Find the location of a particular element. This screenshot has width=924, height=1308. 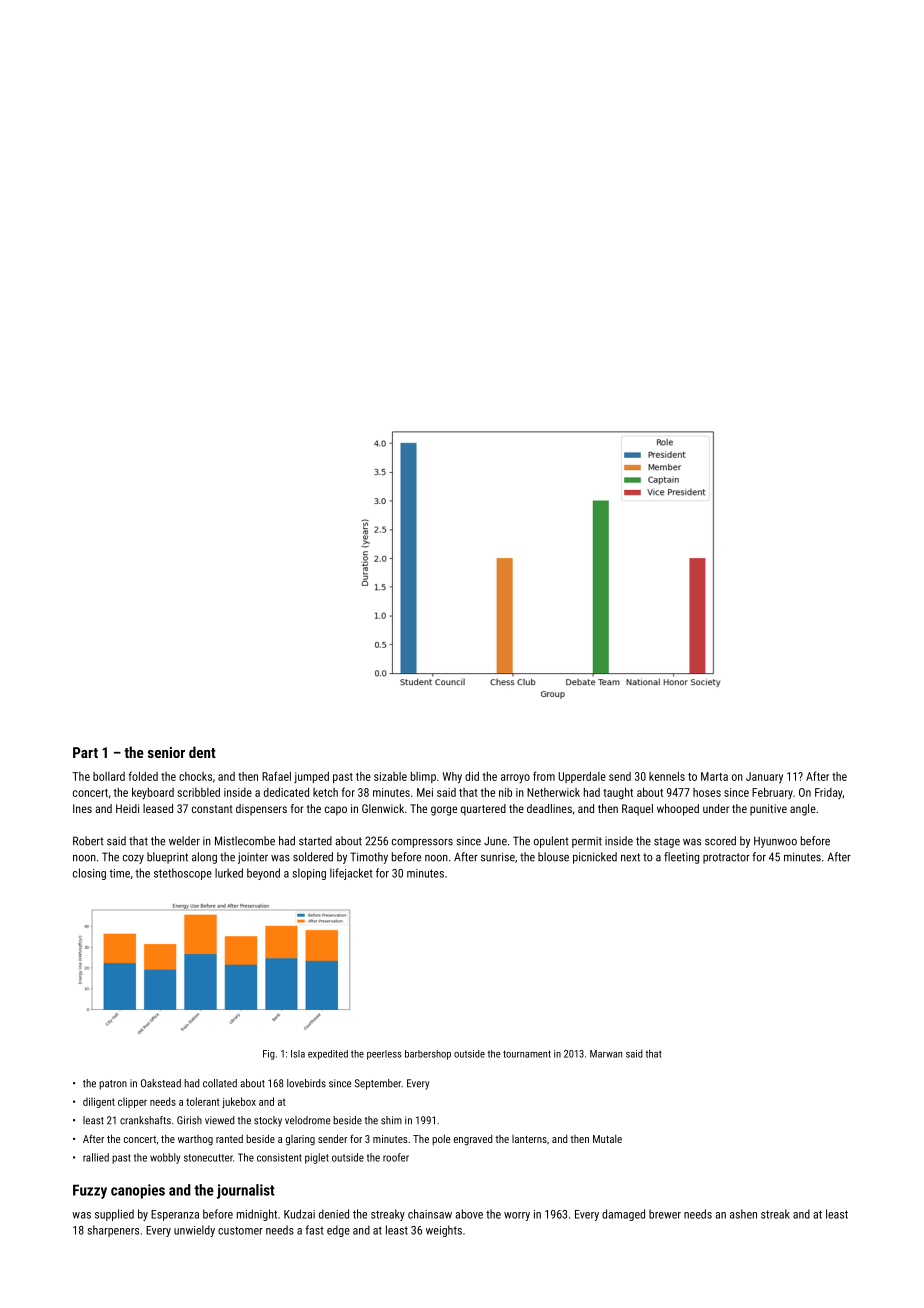

Marwan is located at coordinates (606, 1054).
